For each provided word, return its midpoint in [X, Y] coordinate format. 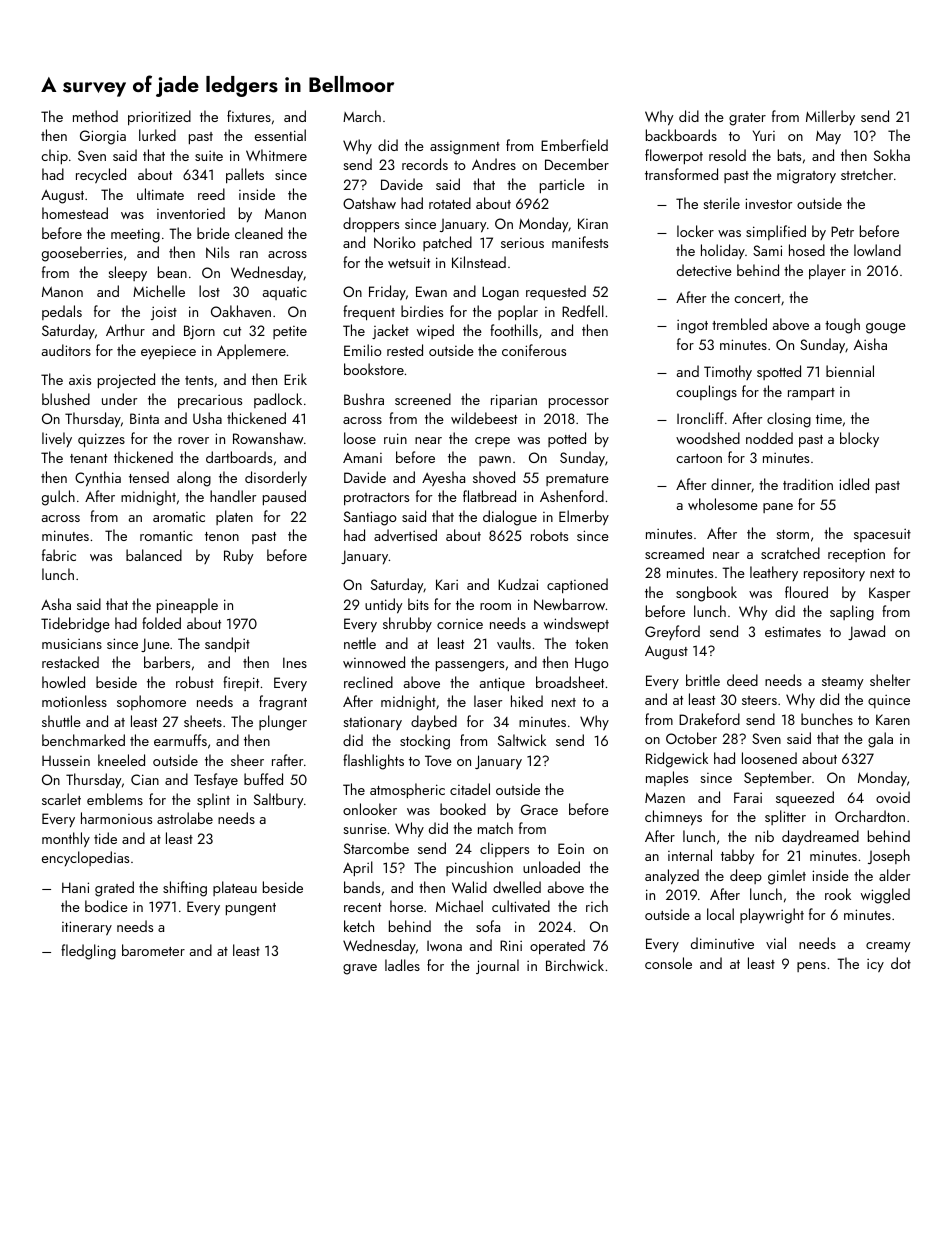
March [362, 116]
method [95, 116]
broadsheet [570, 682]
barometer [153, 950]
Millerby [830, 117]
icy [875, 965]
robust [195, 682]
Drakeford [709, 719]
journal [497, 966]
